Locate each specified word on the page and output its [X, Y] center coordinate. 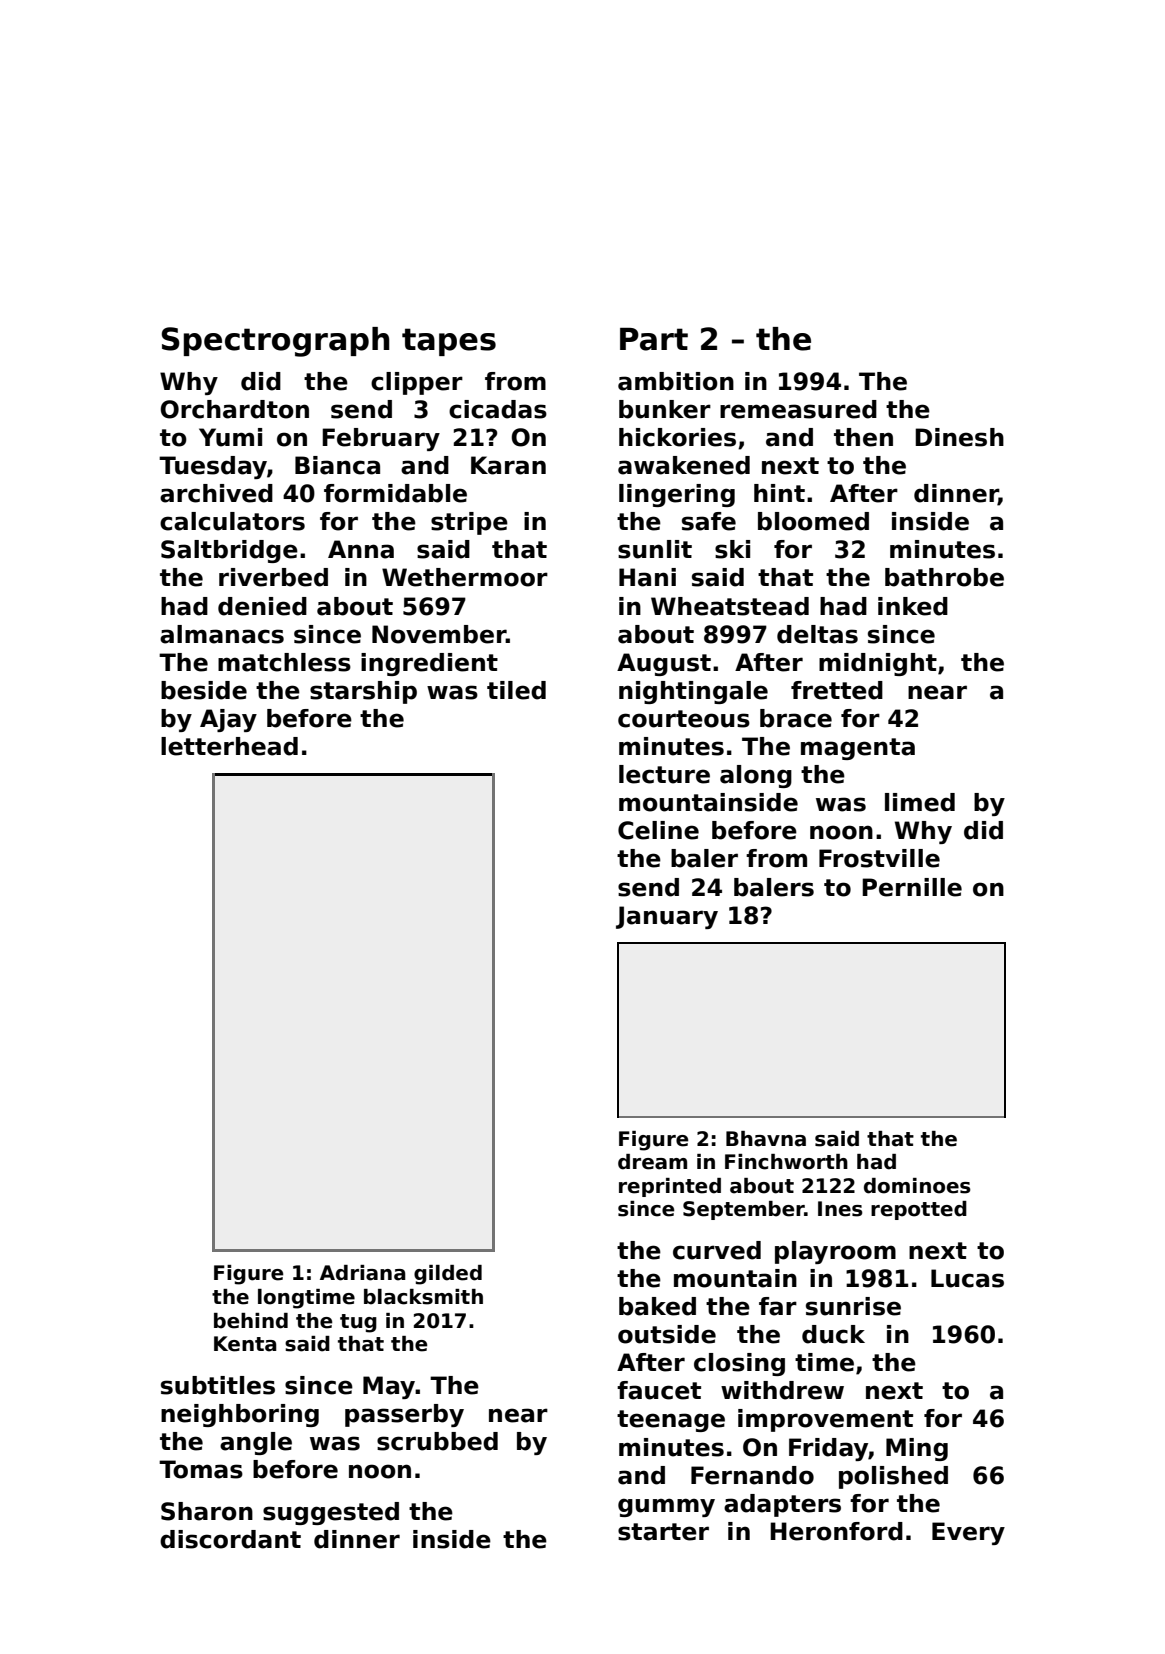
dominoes [917, 1186]
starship [363, 692]
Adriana [363, 1273]
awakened [684, 465]
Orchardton [234, 409]
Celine [658, 830]
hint [779, 493]
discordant [230, 1539]
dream [652, 1162]
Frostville [879, 858]
